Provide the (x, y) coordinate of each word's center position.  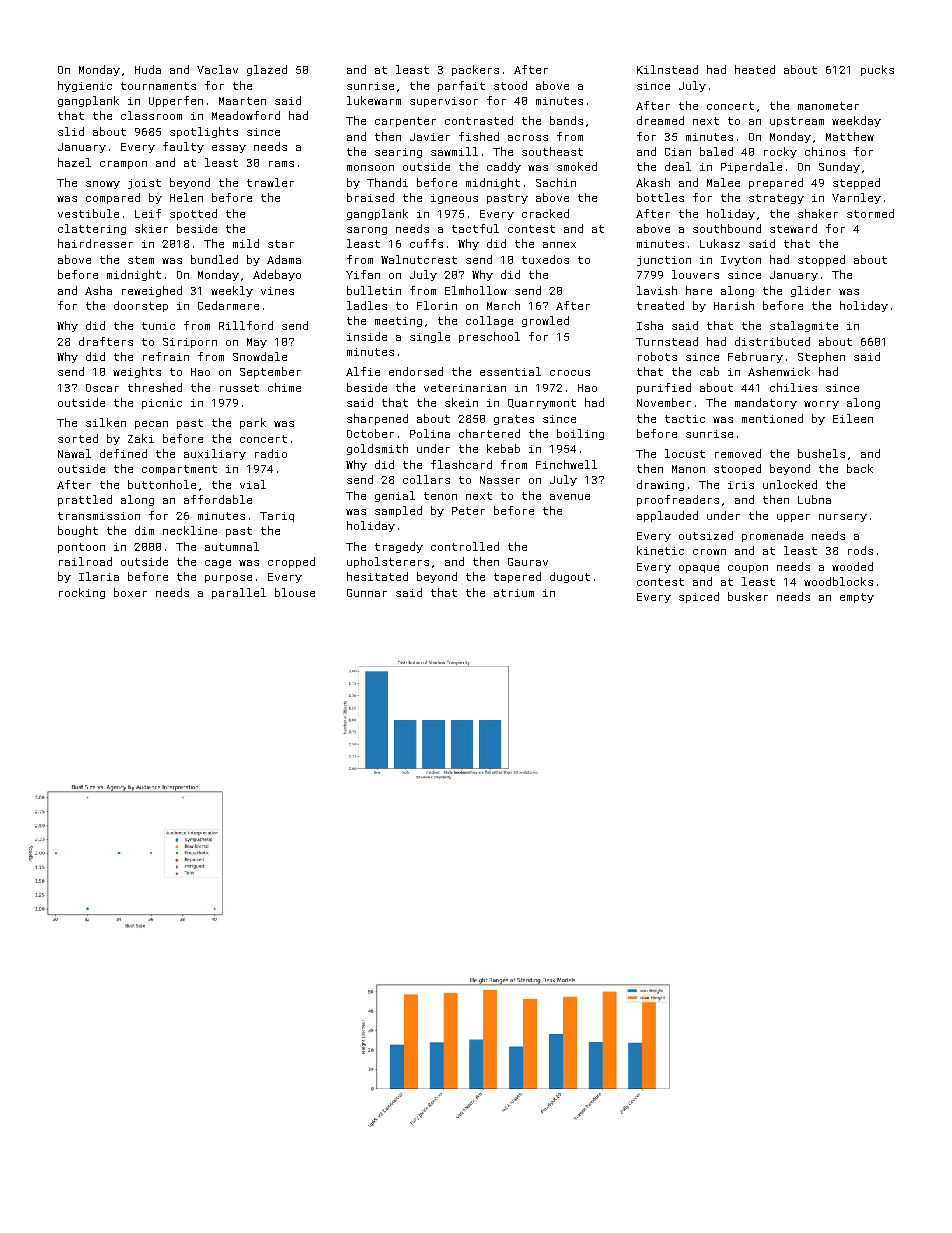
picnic (162, 404)
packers (475, 70)
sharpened (377, 419)
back (860, 468)
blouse (295, 592)
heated (755, 69)
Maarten (242, 101)
